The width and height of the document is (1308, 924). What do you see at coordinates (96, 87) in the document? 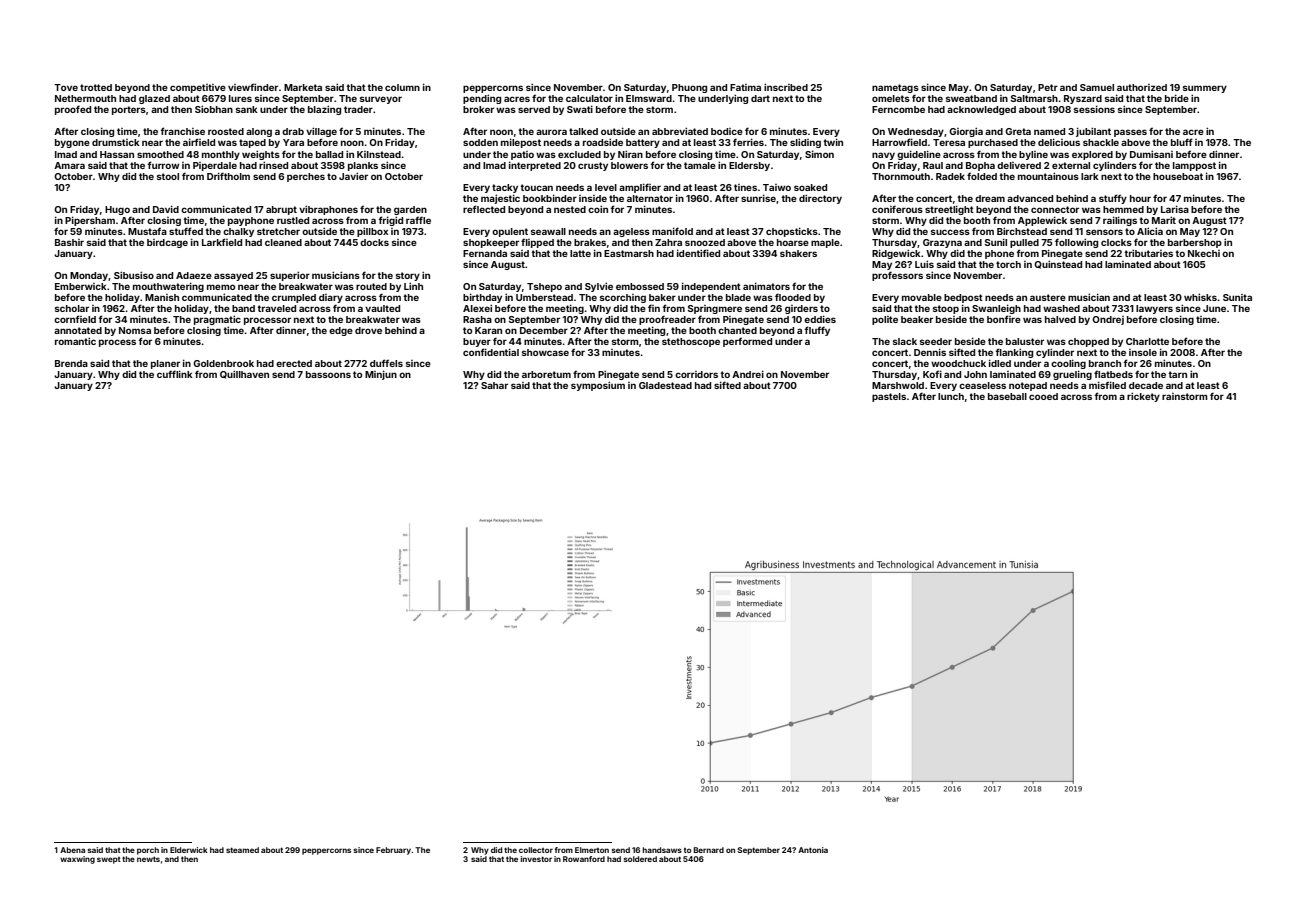
I see `trotted` at bounding box center [96, 87].
